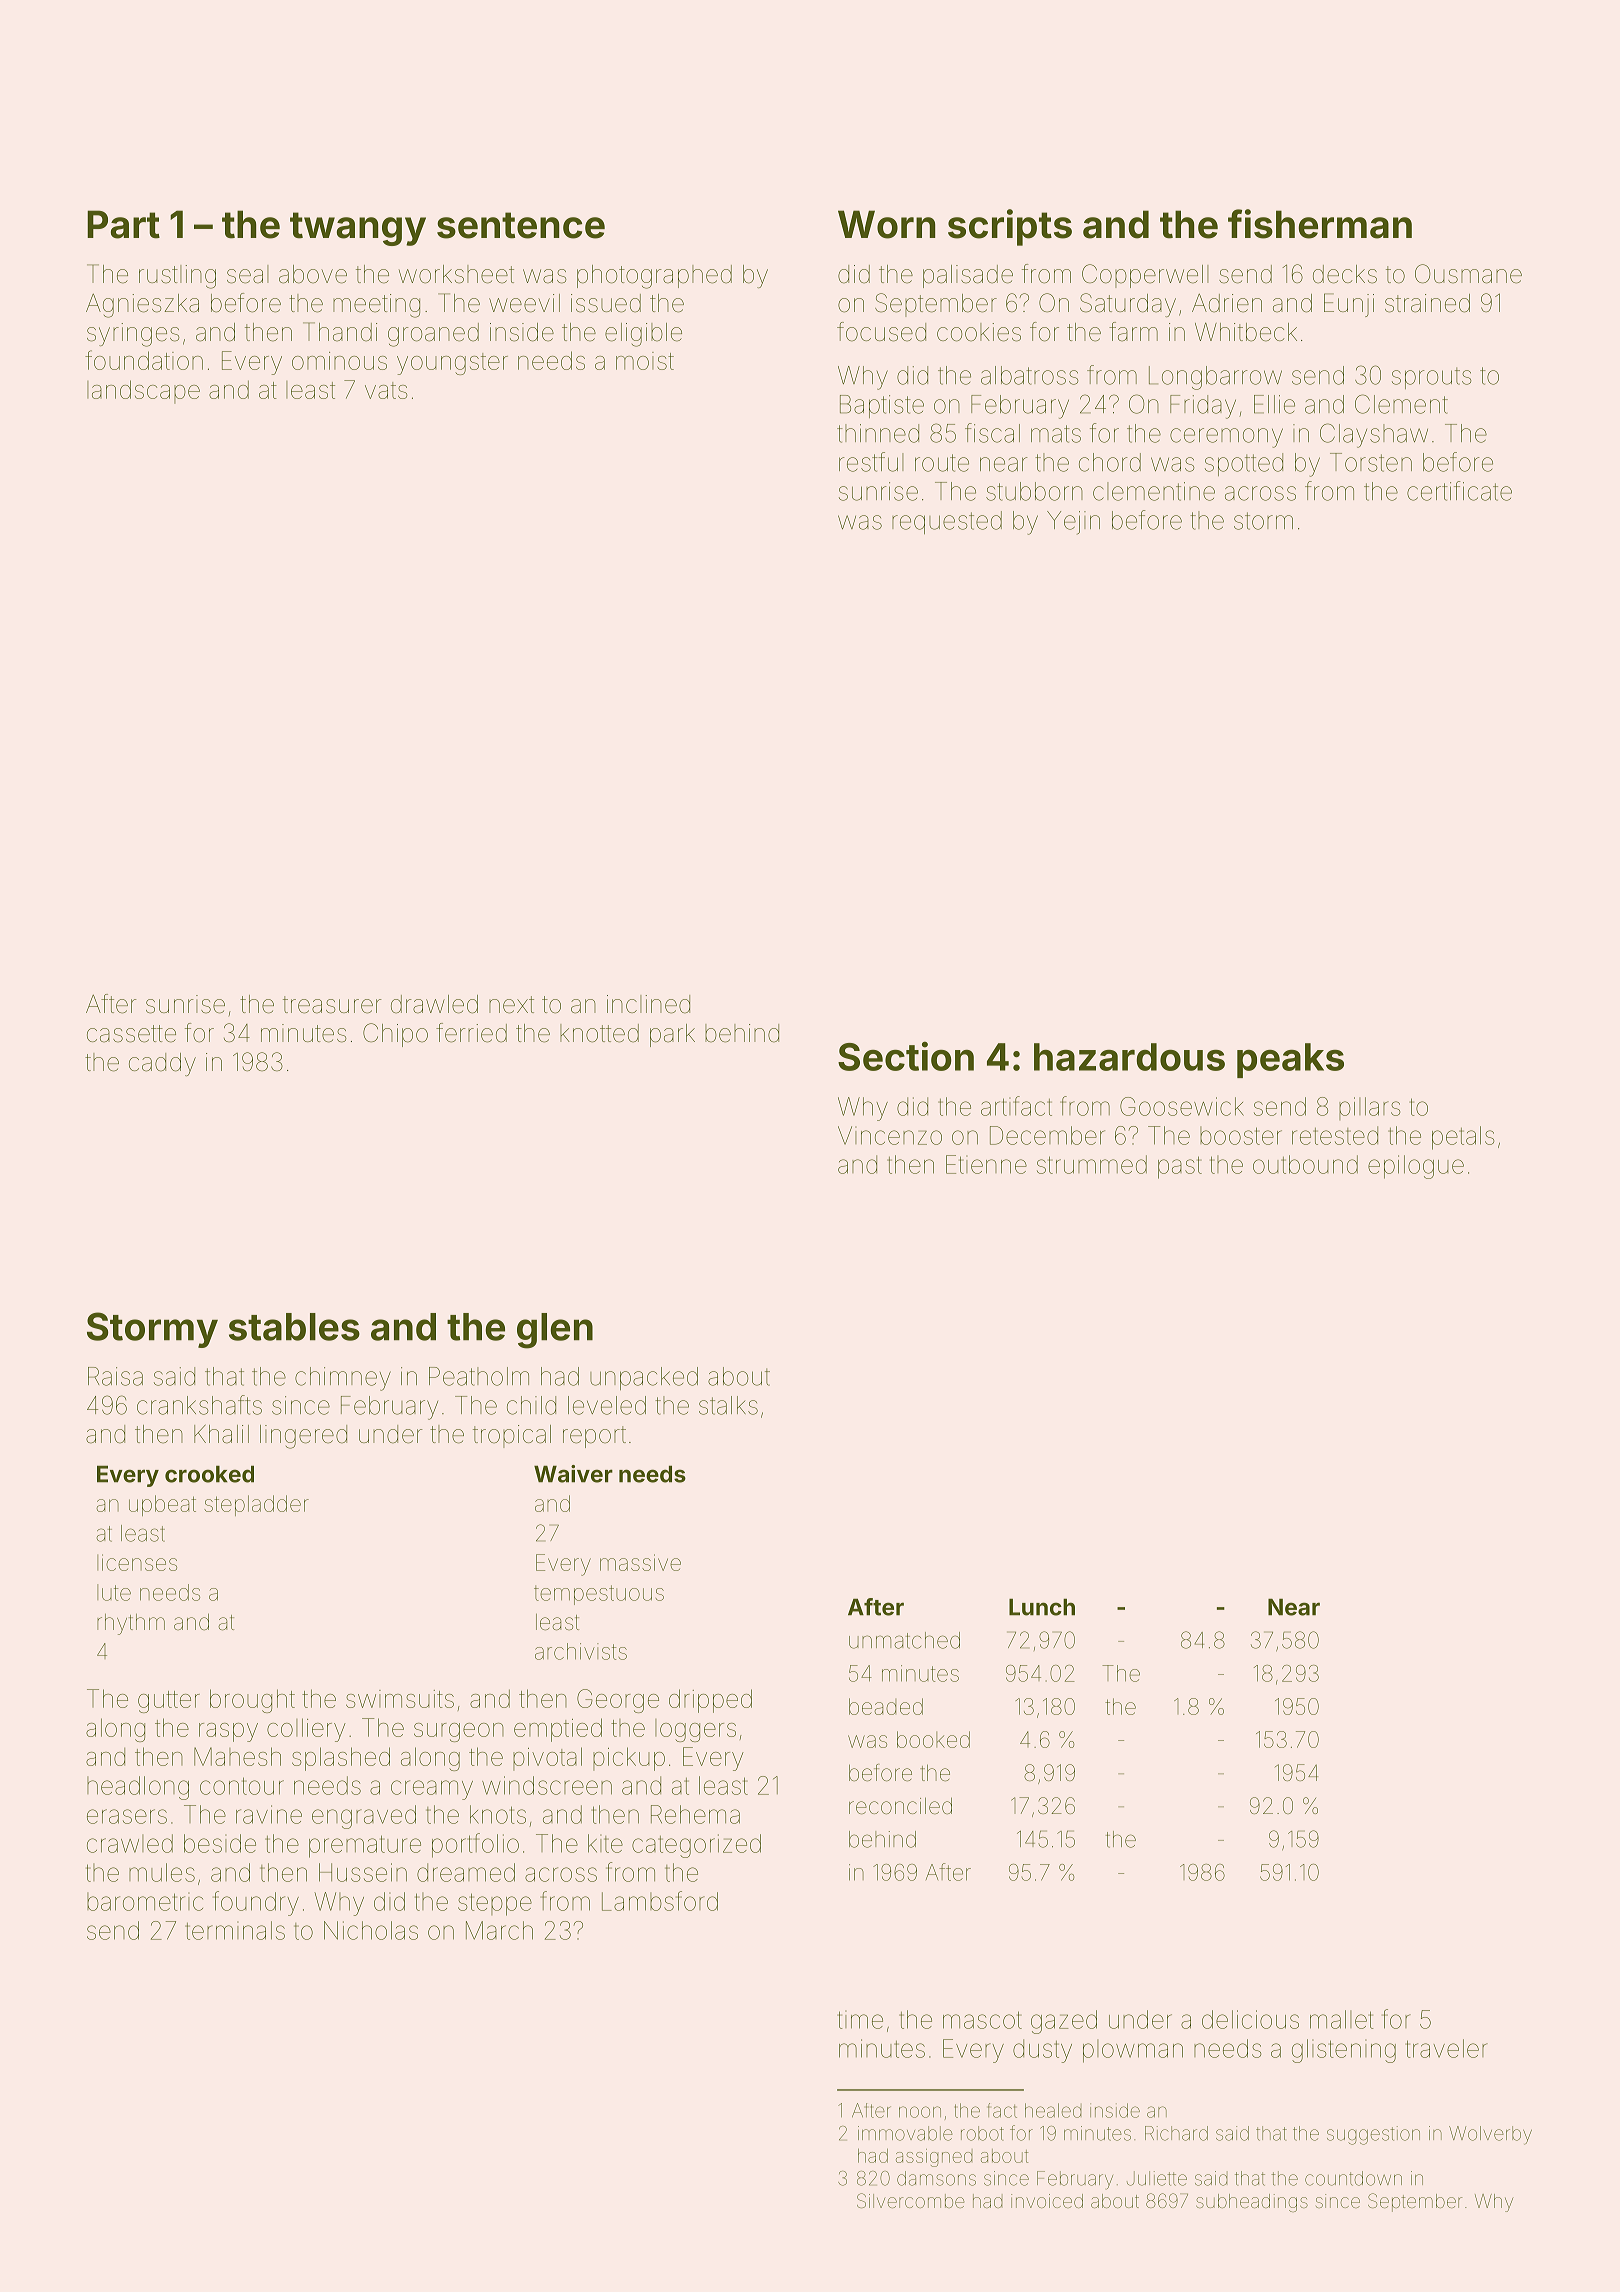  What do you see at coordinates (256, 1505) in the document?
I see `stepladder` at bounding box center [256, 1505].
